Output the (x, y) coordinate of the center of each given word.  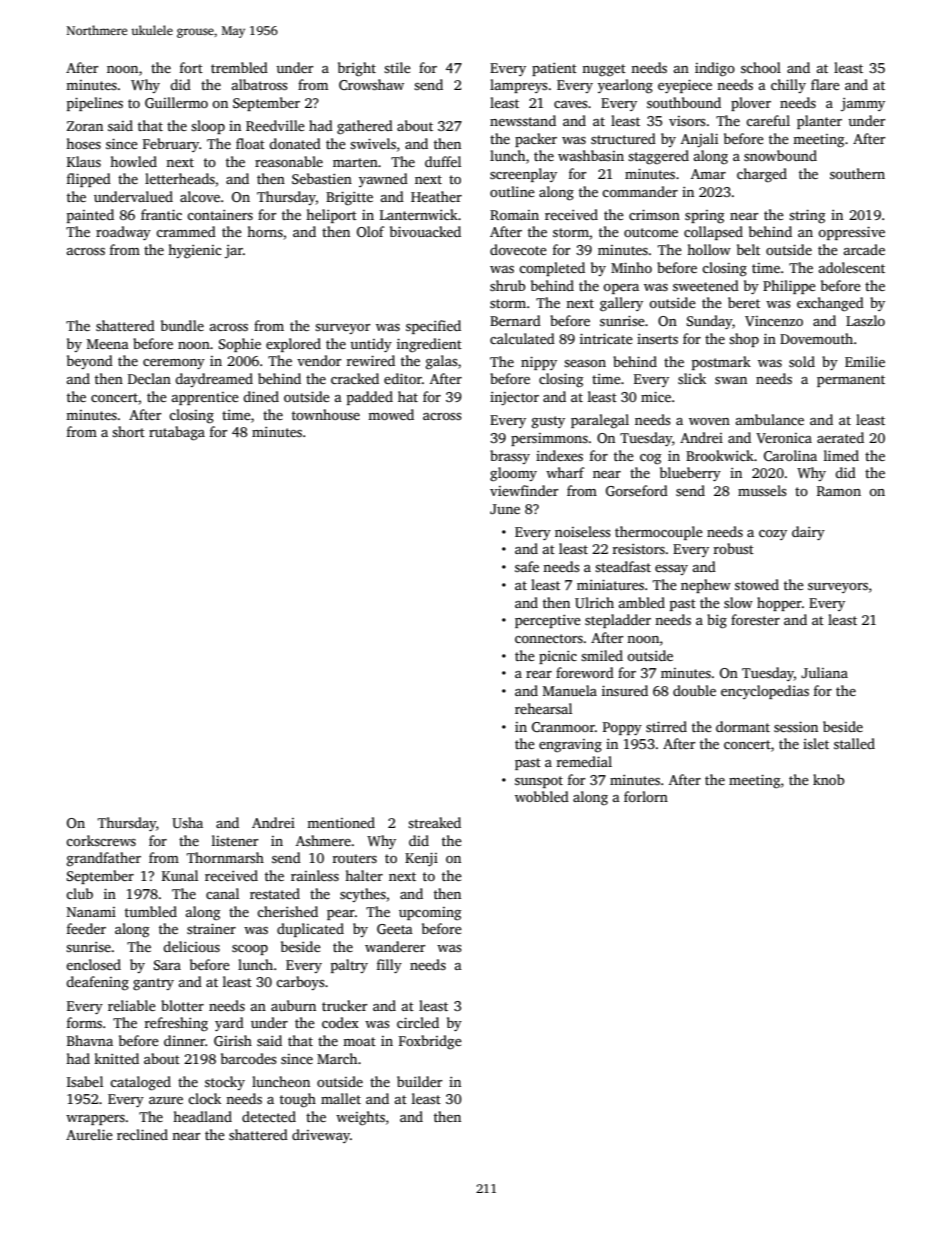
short (128, 431)
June (505, 509)
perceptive (548, 621)
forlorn (646, 796)
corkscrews (101, 840)
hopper (779, 604)
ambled (642, 602)
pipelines (95, 104)
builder (419, 1081)
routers (355, 858)
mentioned (341, 822)
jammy (863, 104)
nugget (604, 70)
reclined (142, 1134)
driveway (321, 1136)
